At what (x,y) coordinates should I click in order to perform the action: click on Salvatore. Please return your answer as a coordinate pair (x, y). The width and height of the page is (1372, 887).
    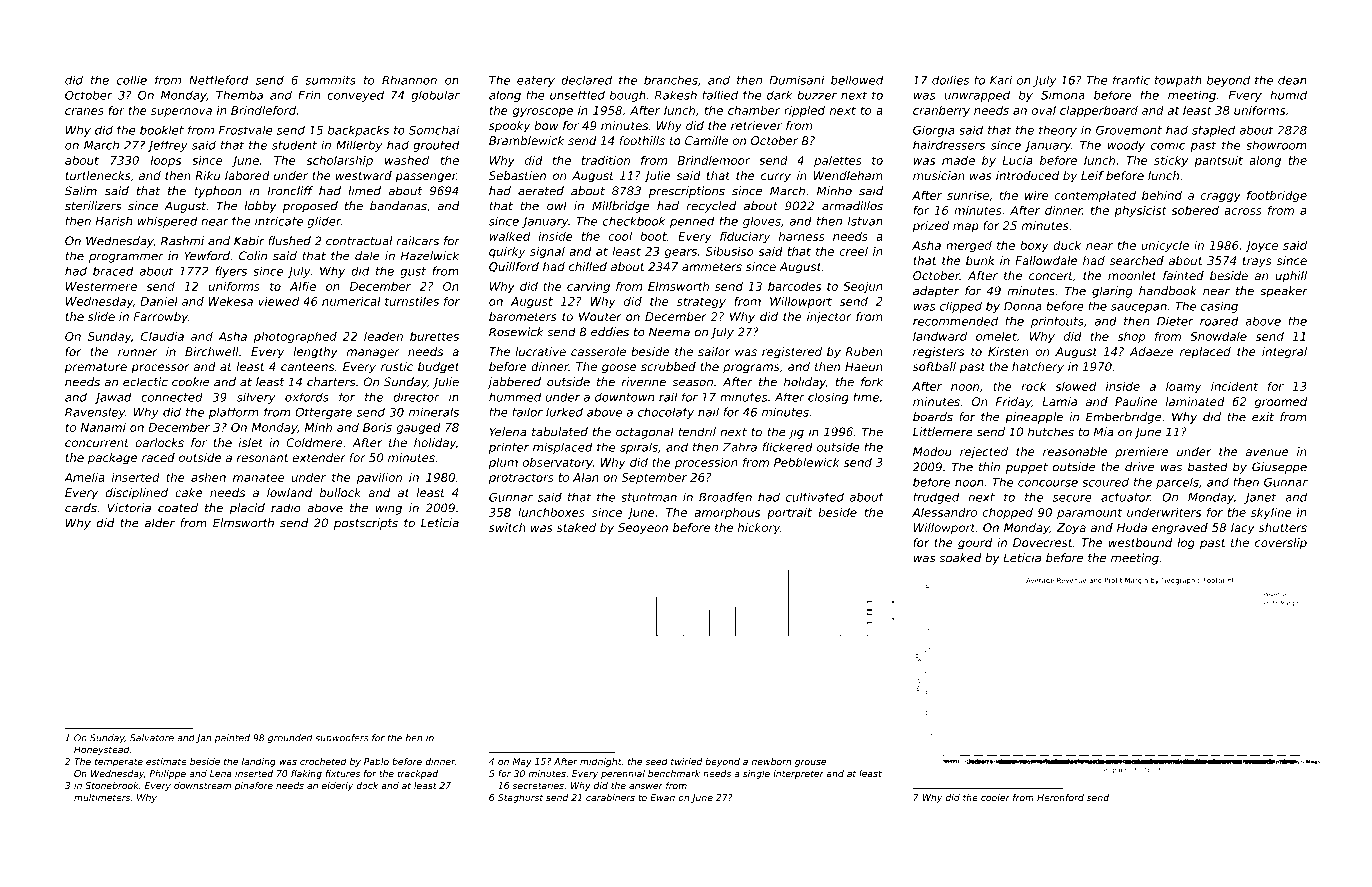
    Looking at the image, I should click on (152, 738).
